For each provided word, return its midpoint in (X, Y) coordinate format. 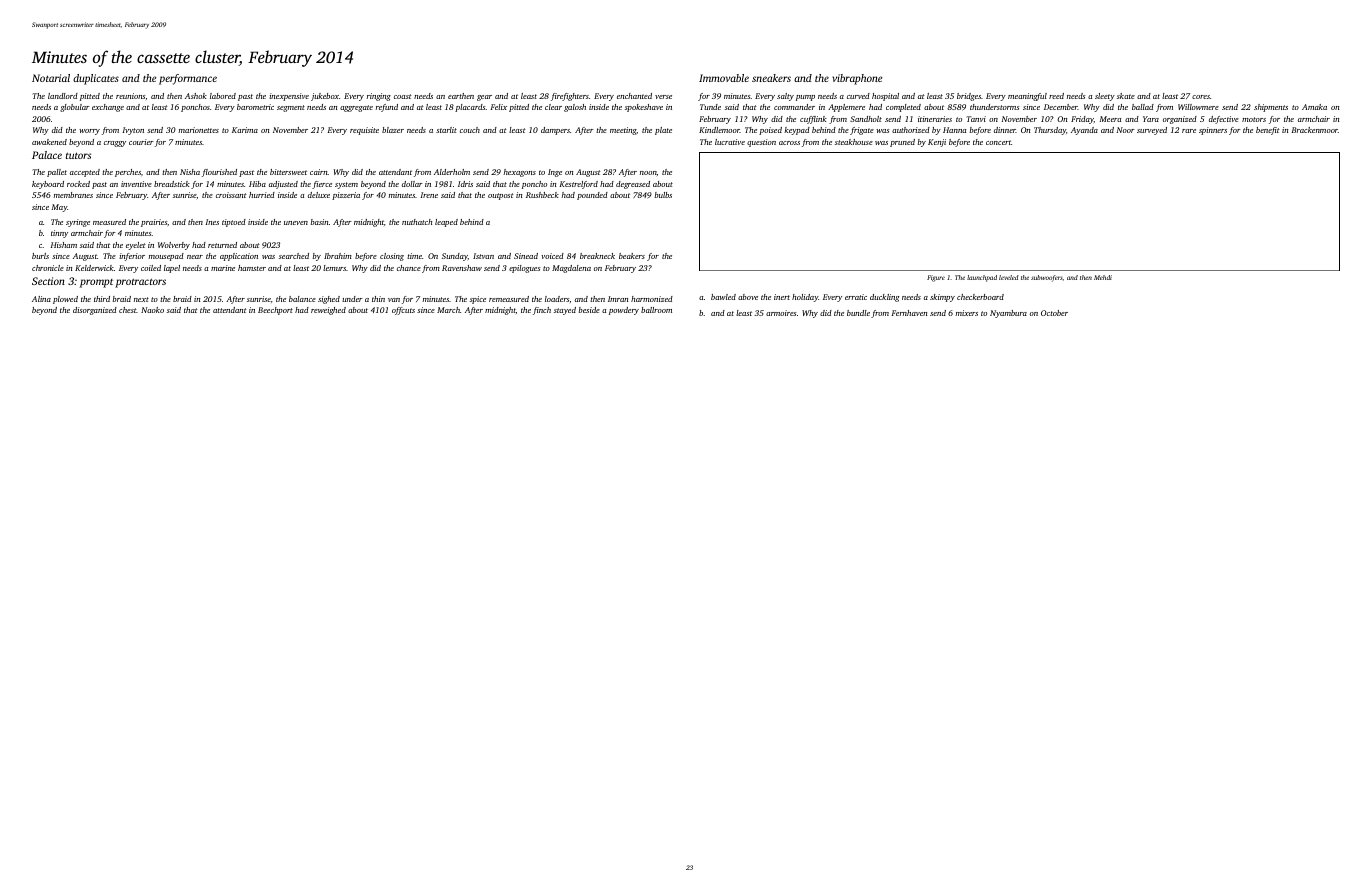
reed (1056, 96)
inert (782, 297)
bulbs (663, 195)
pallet (57, 173)
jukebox (325, 97)
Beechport (275, 311)
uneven (296, 223)
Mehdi (1103, 277)
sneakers (771, 78)
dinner (1005, 130)
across (789, 143)
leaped (446, 223)
